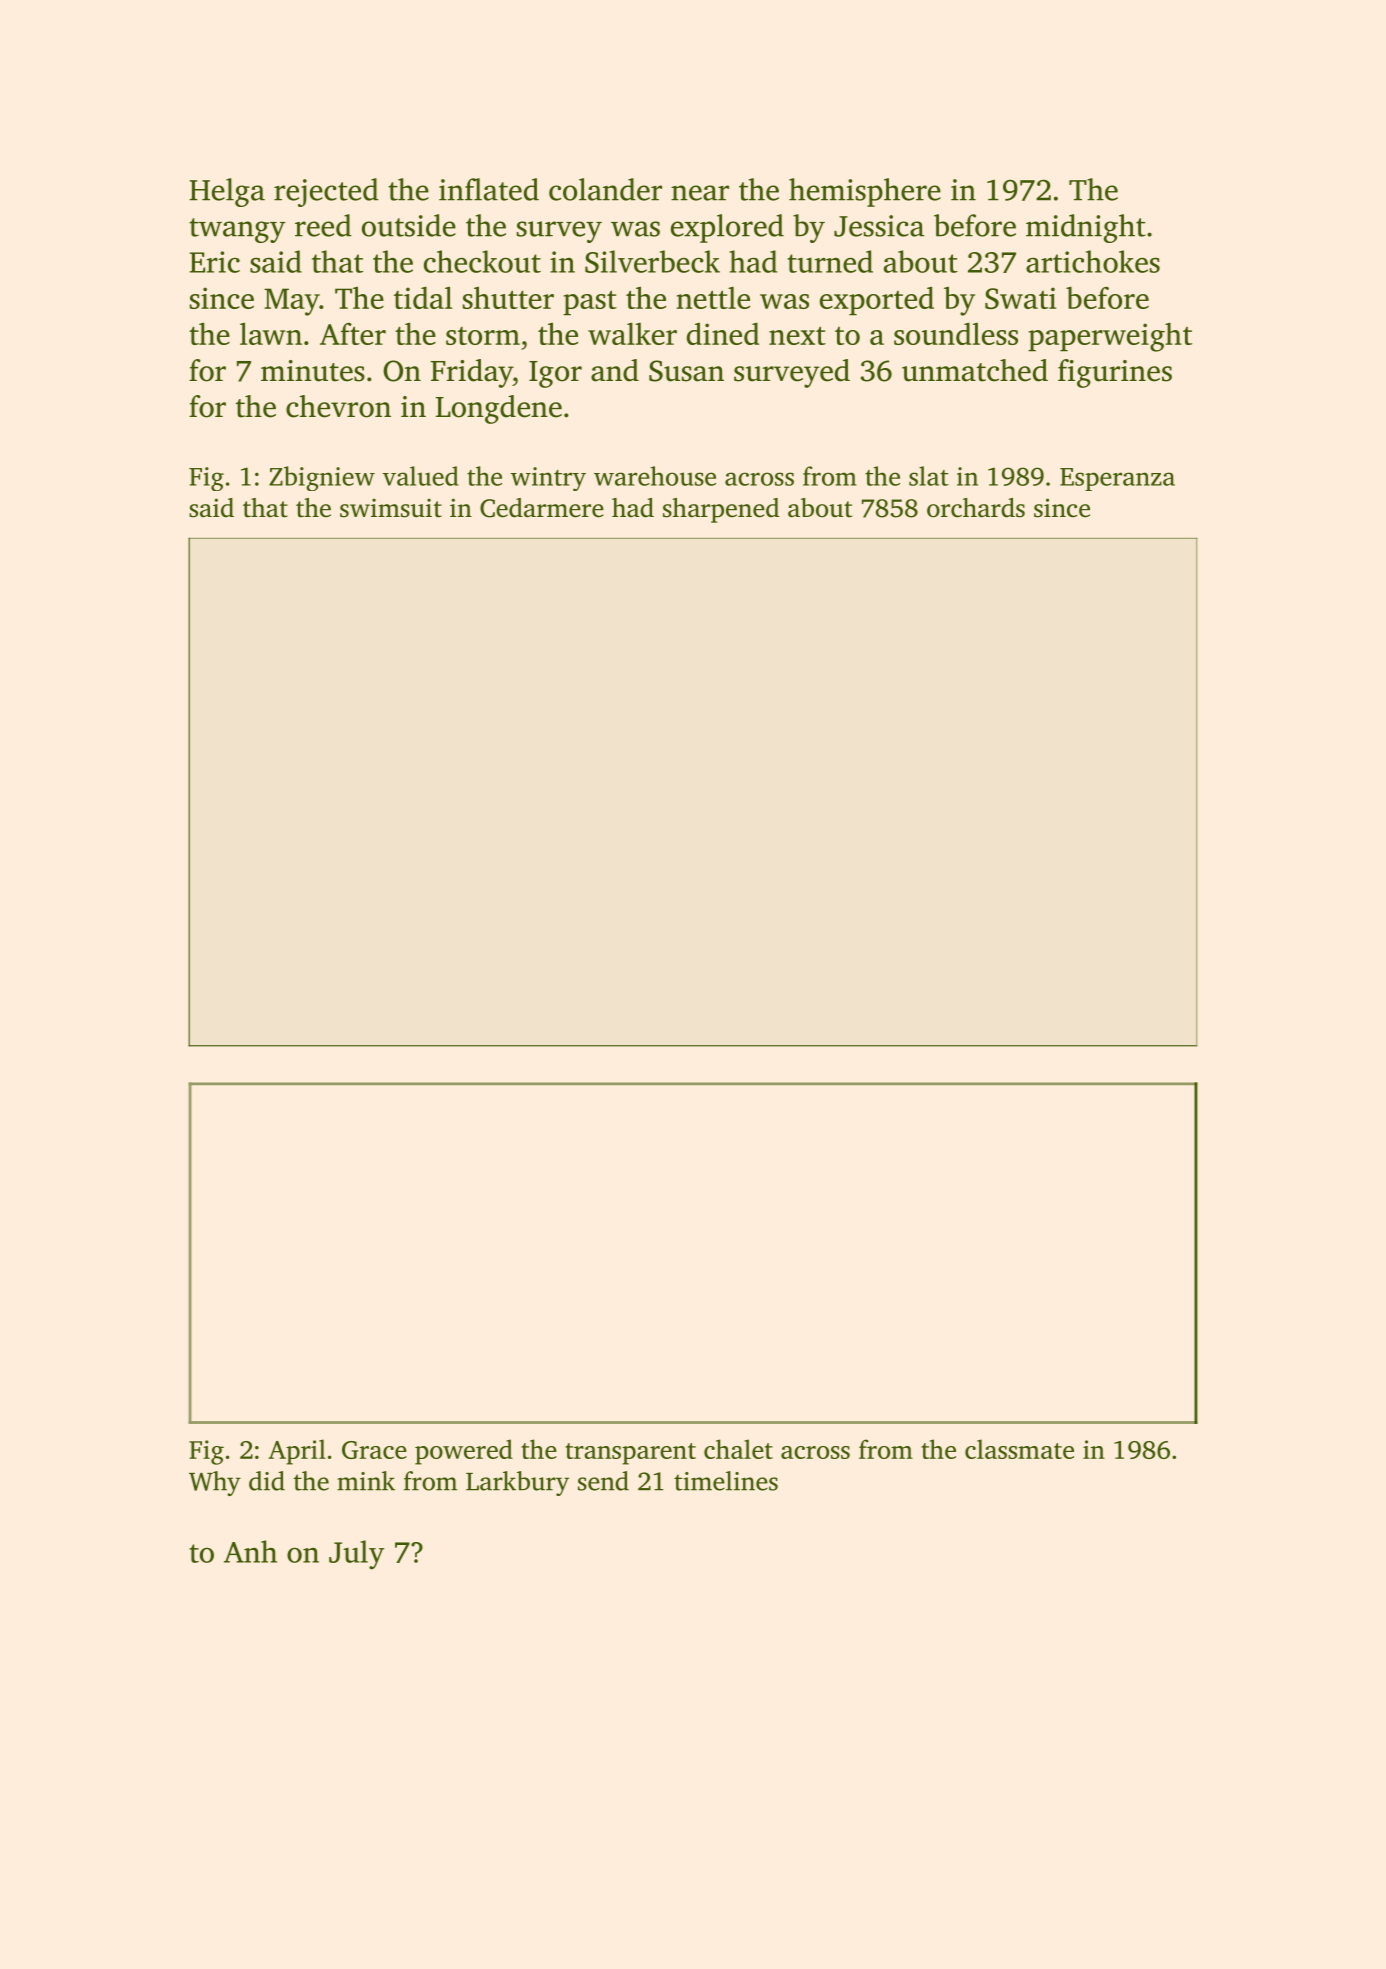 This screenshot has height=1969, width=1386. I want to click on sharpened, so click(721, 510).
